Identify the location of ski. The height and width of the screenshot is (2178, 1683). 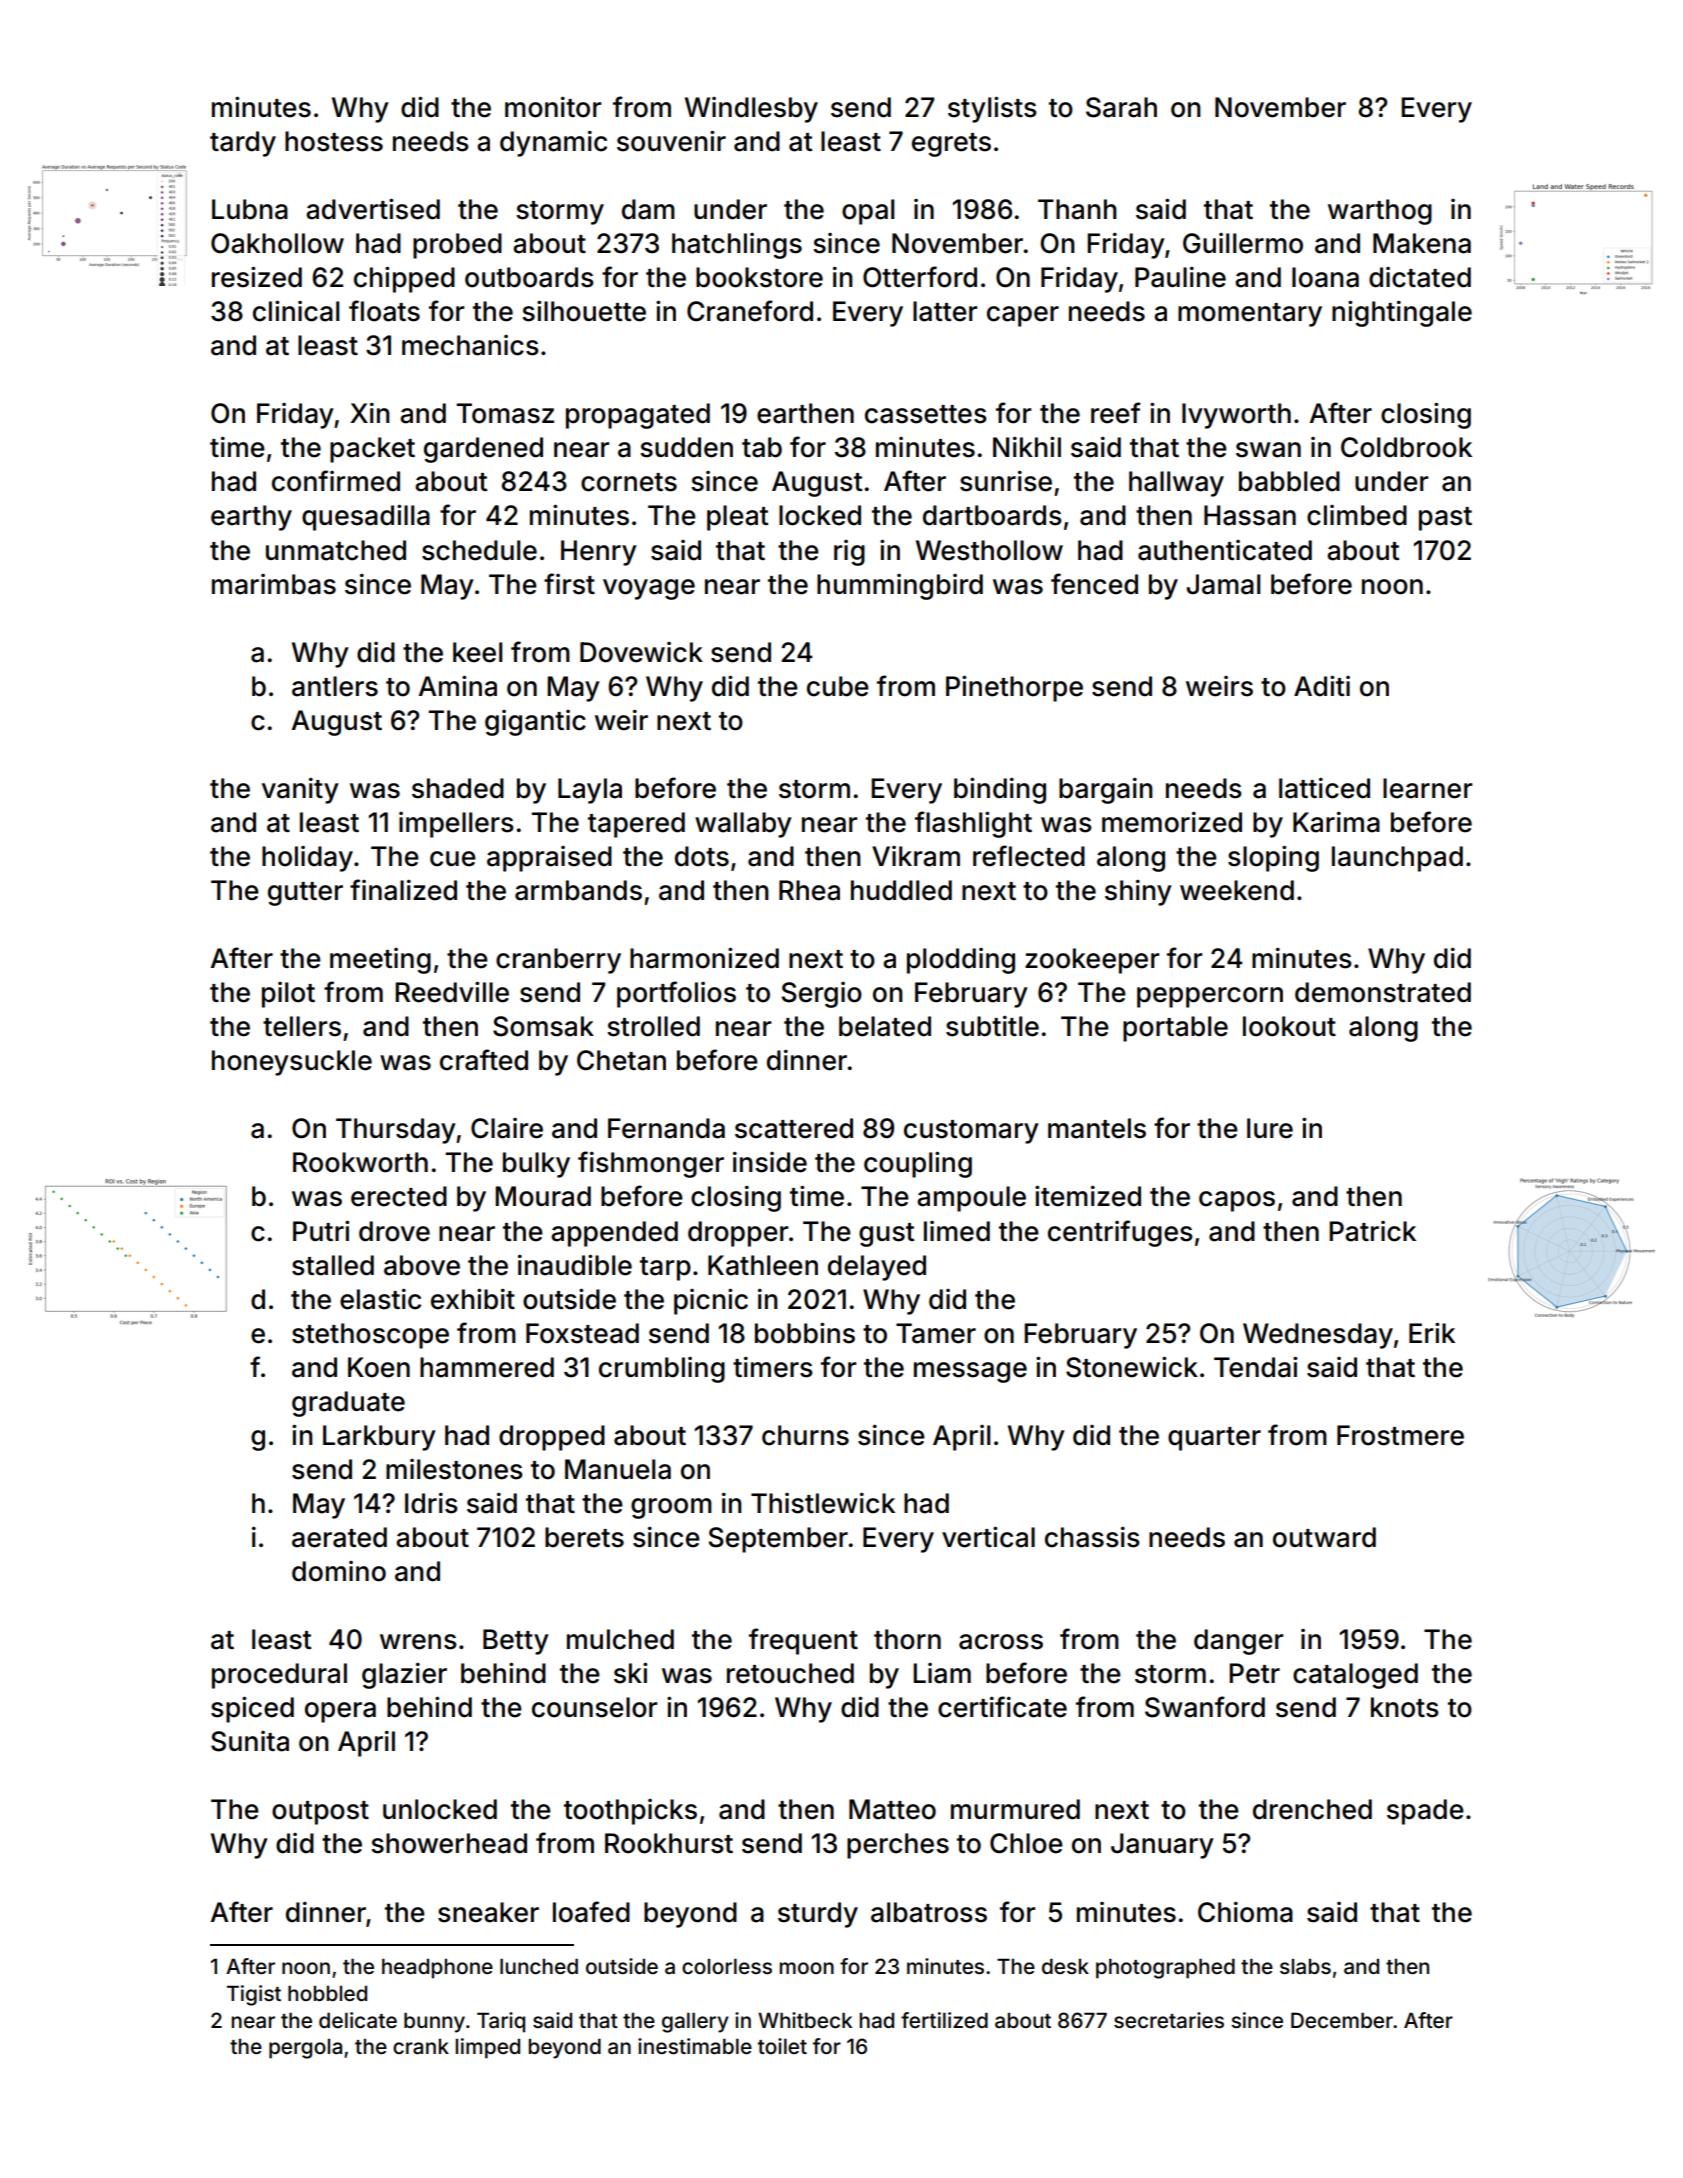
(631, 1673).
